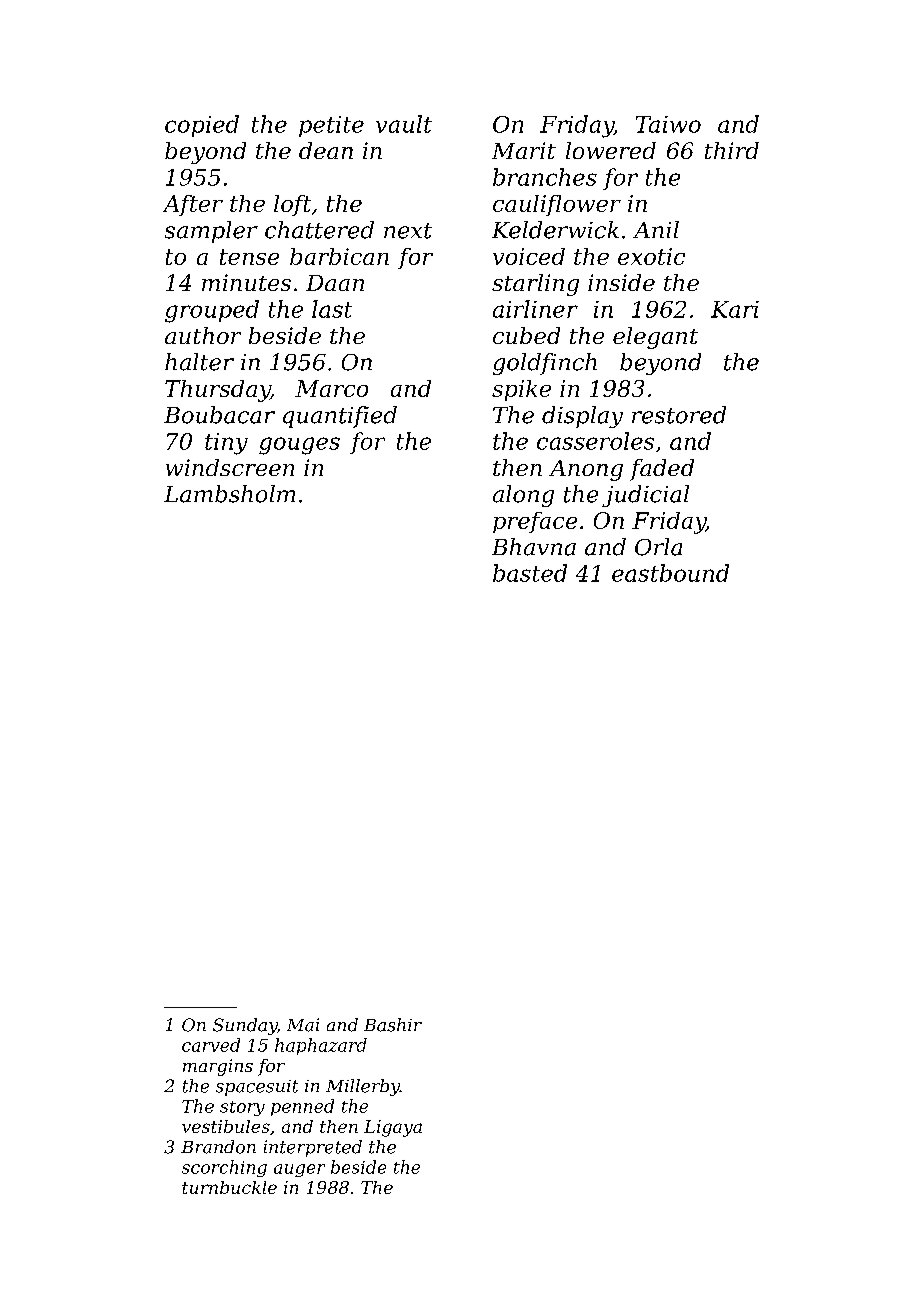  What do you see at coordinates (530, 573) in the page?
I see `basted` at bounding box center [530, 573].
